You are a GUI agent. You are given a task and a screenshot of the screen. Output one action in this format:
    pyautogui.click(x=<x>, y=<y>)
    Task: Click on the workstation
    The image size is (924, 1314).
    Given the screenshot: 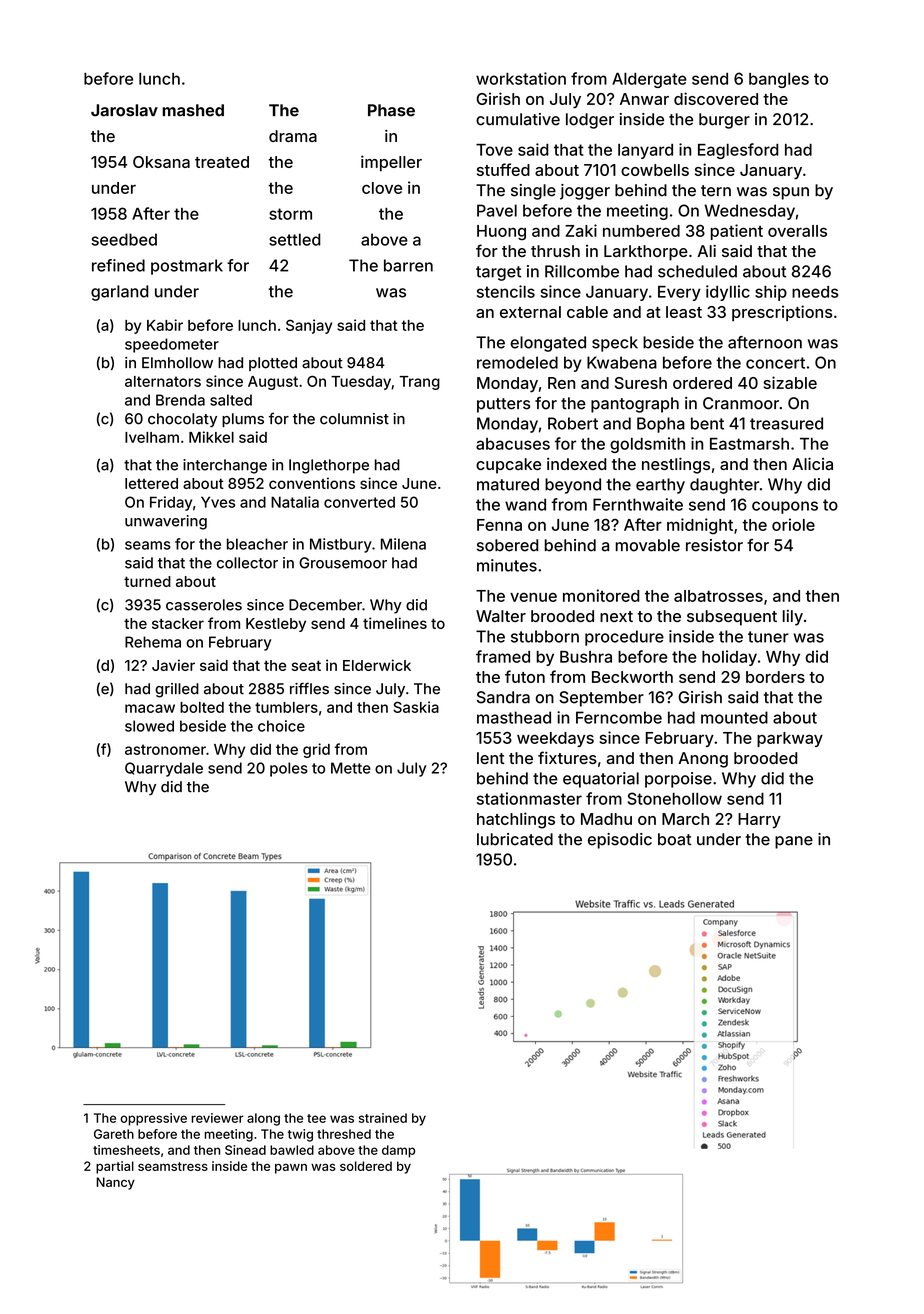 What is the action you would take?
    pyautogui.click(x=521, y=78)
